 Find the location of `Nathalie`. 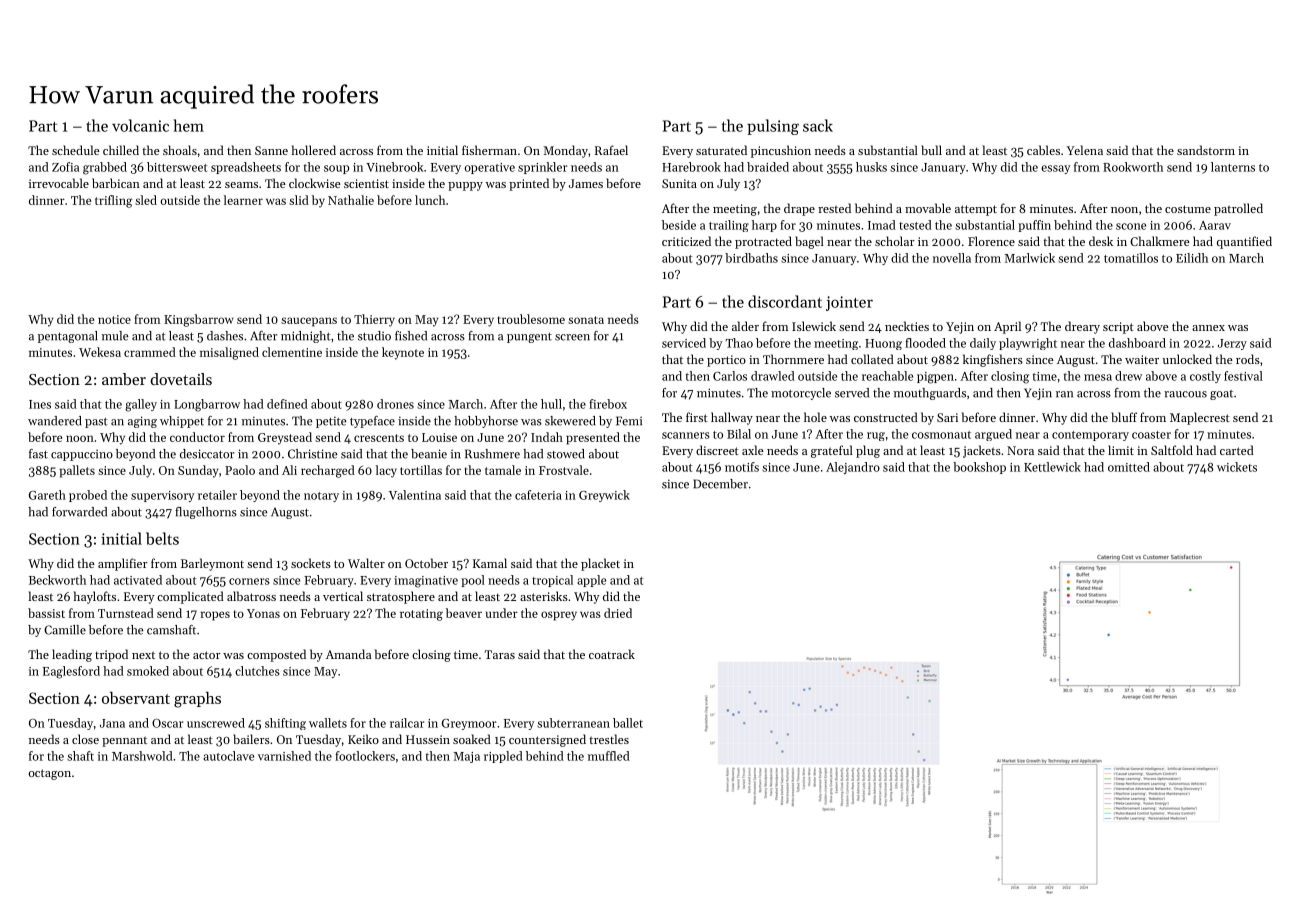

Nathalie is located at coordinates (351, 200).
